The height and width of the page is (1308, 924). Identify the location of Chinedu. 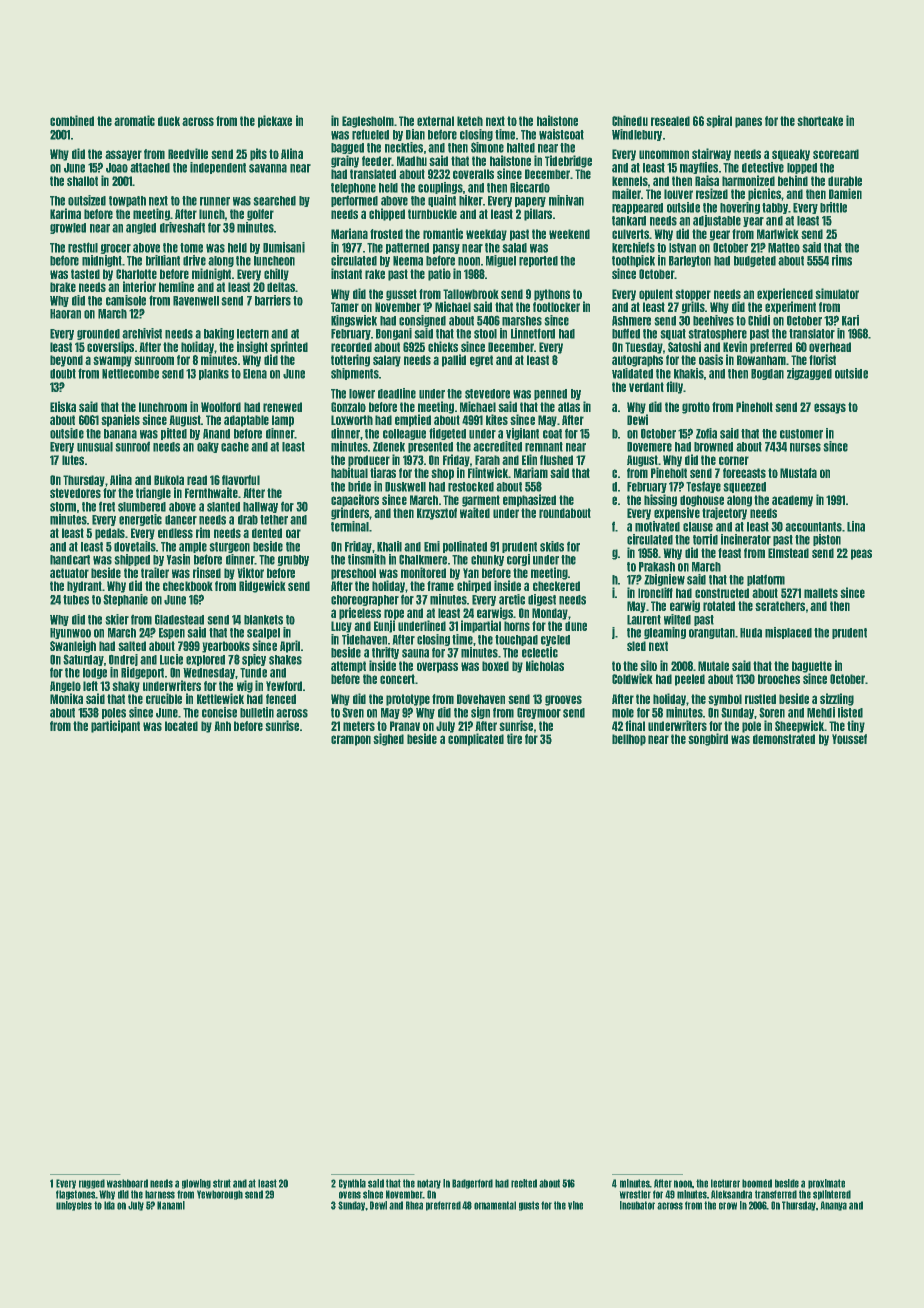
(630, 120).
